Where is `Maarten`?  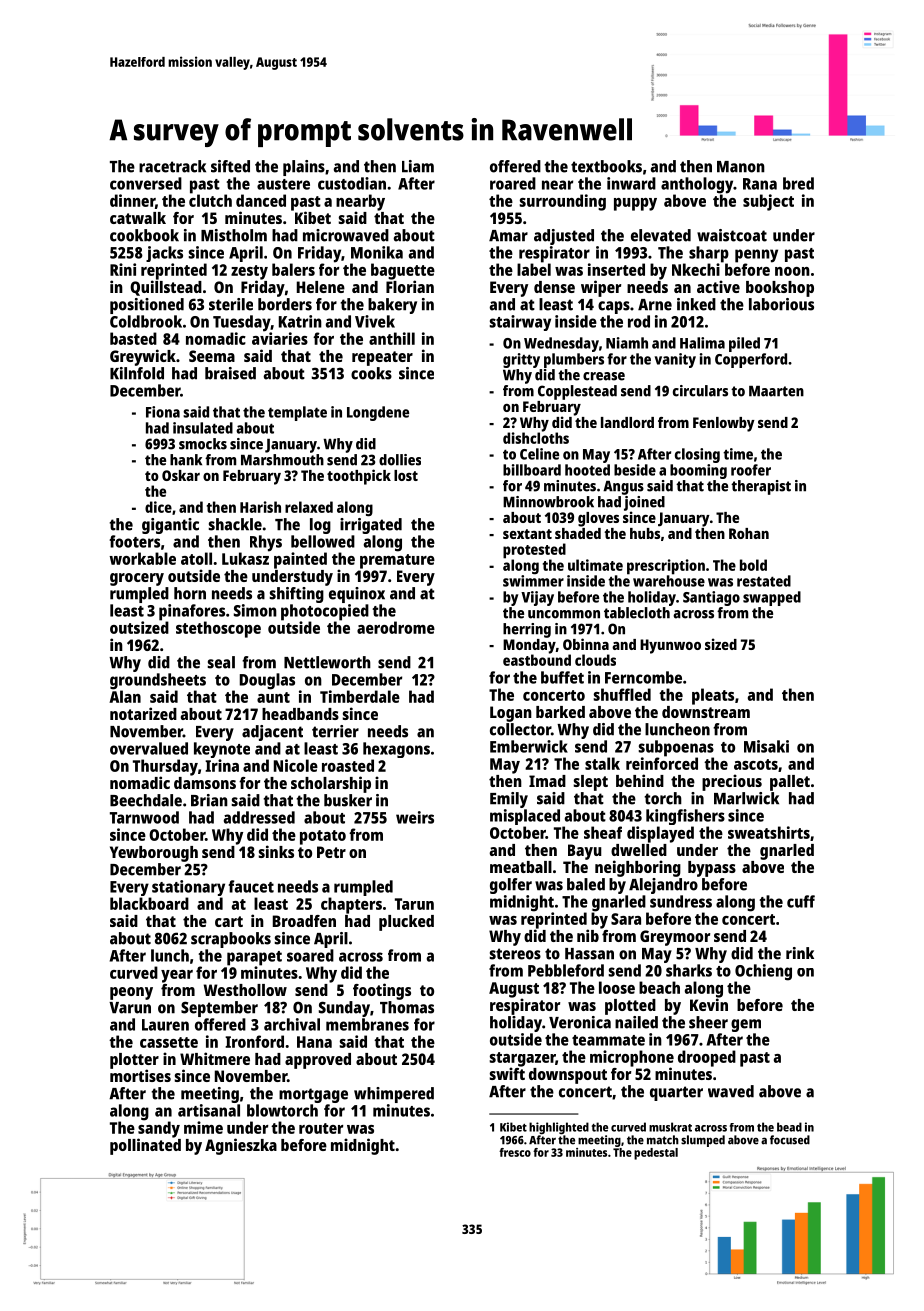 Maarten is located at coordinates (776, 391).
